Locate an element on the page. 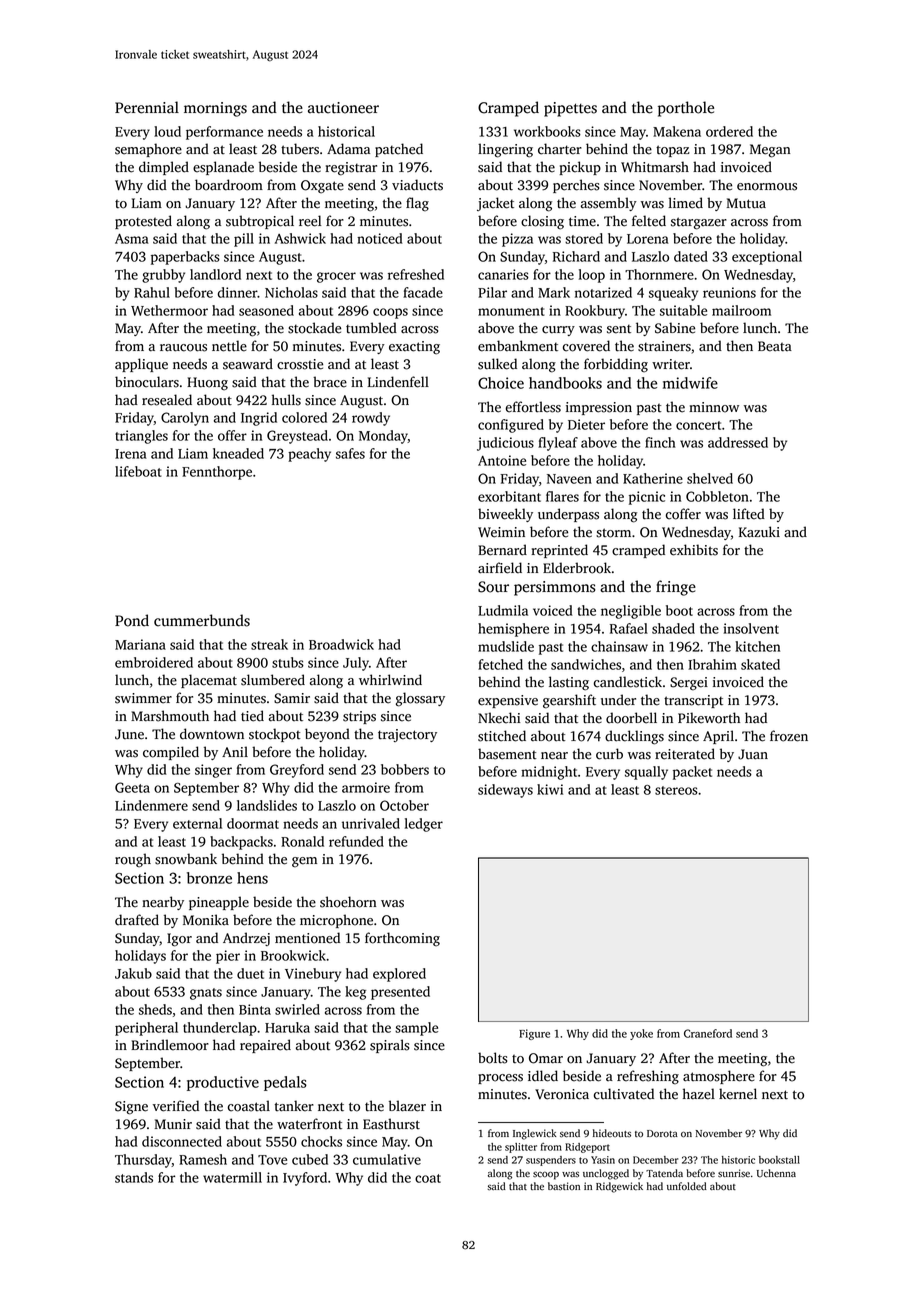  explored is located at coordinates (399, 975).
